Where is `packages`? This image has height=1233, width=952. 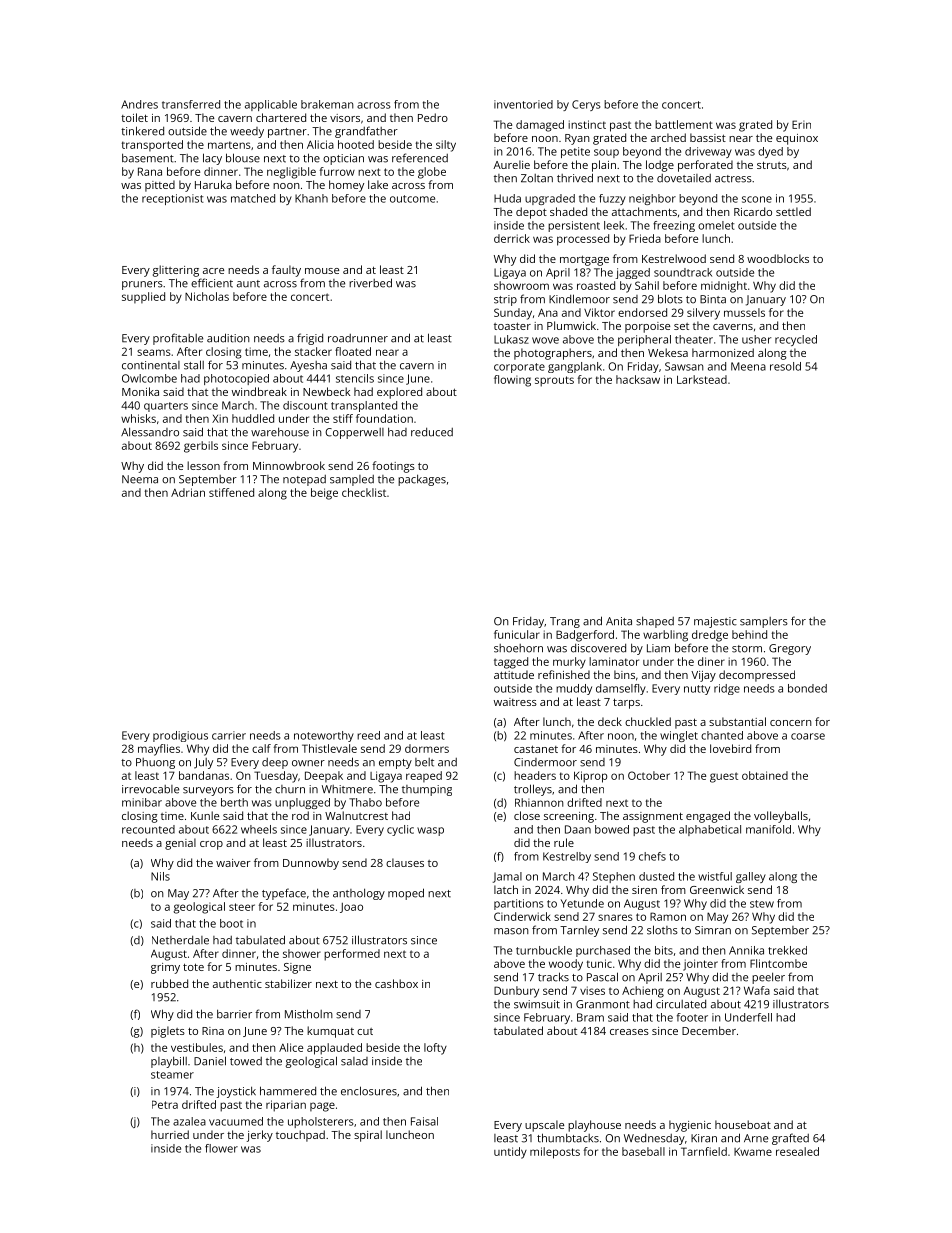 packages is located at coordinates (422, 480).
